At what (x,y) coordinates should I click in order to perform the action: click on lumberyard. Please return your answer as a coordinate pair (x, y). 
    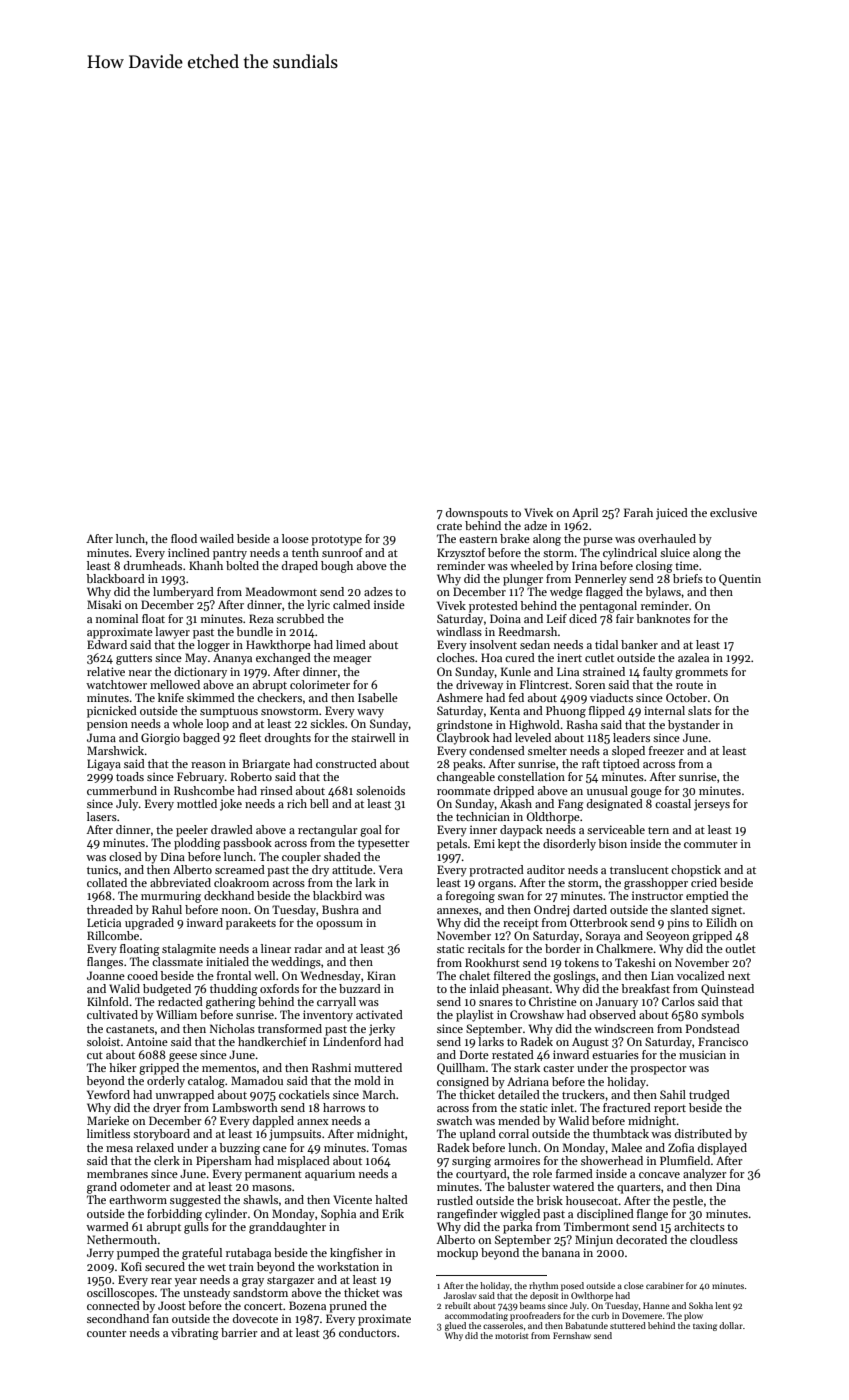
    Looking at the image, I should click on (183, 593).
